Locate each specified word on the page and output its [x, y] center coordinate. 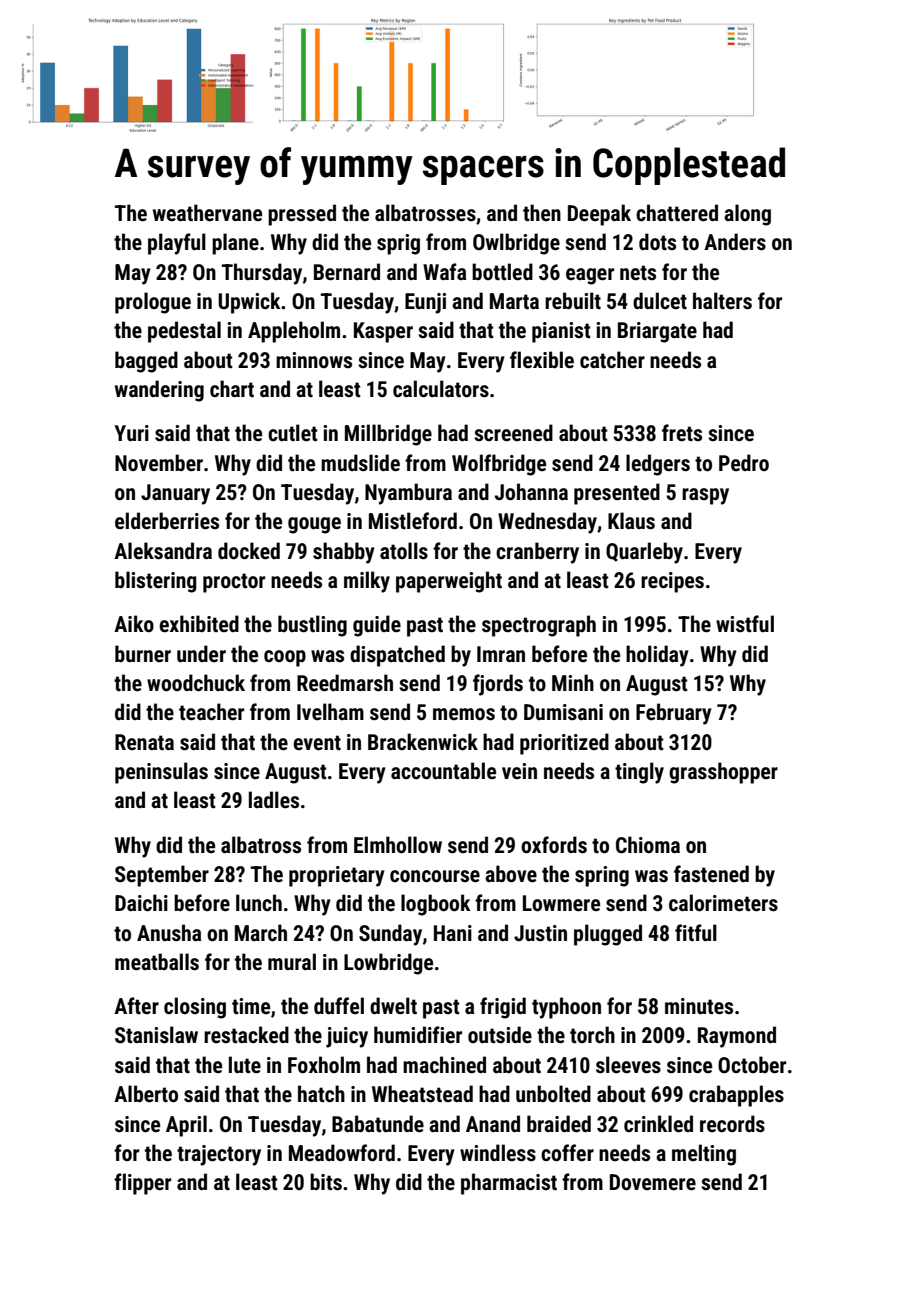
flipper [142, 1184]
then [542, 213]
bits [326, 1182]
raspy [705, 496]
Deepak [599, 215]
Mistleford [413, 521]
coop [285, 658]
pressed [302, 215]
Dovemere [653, 1182]
